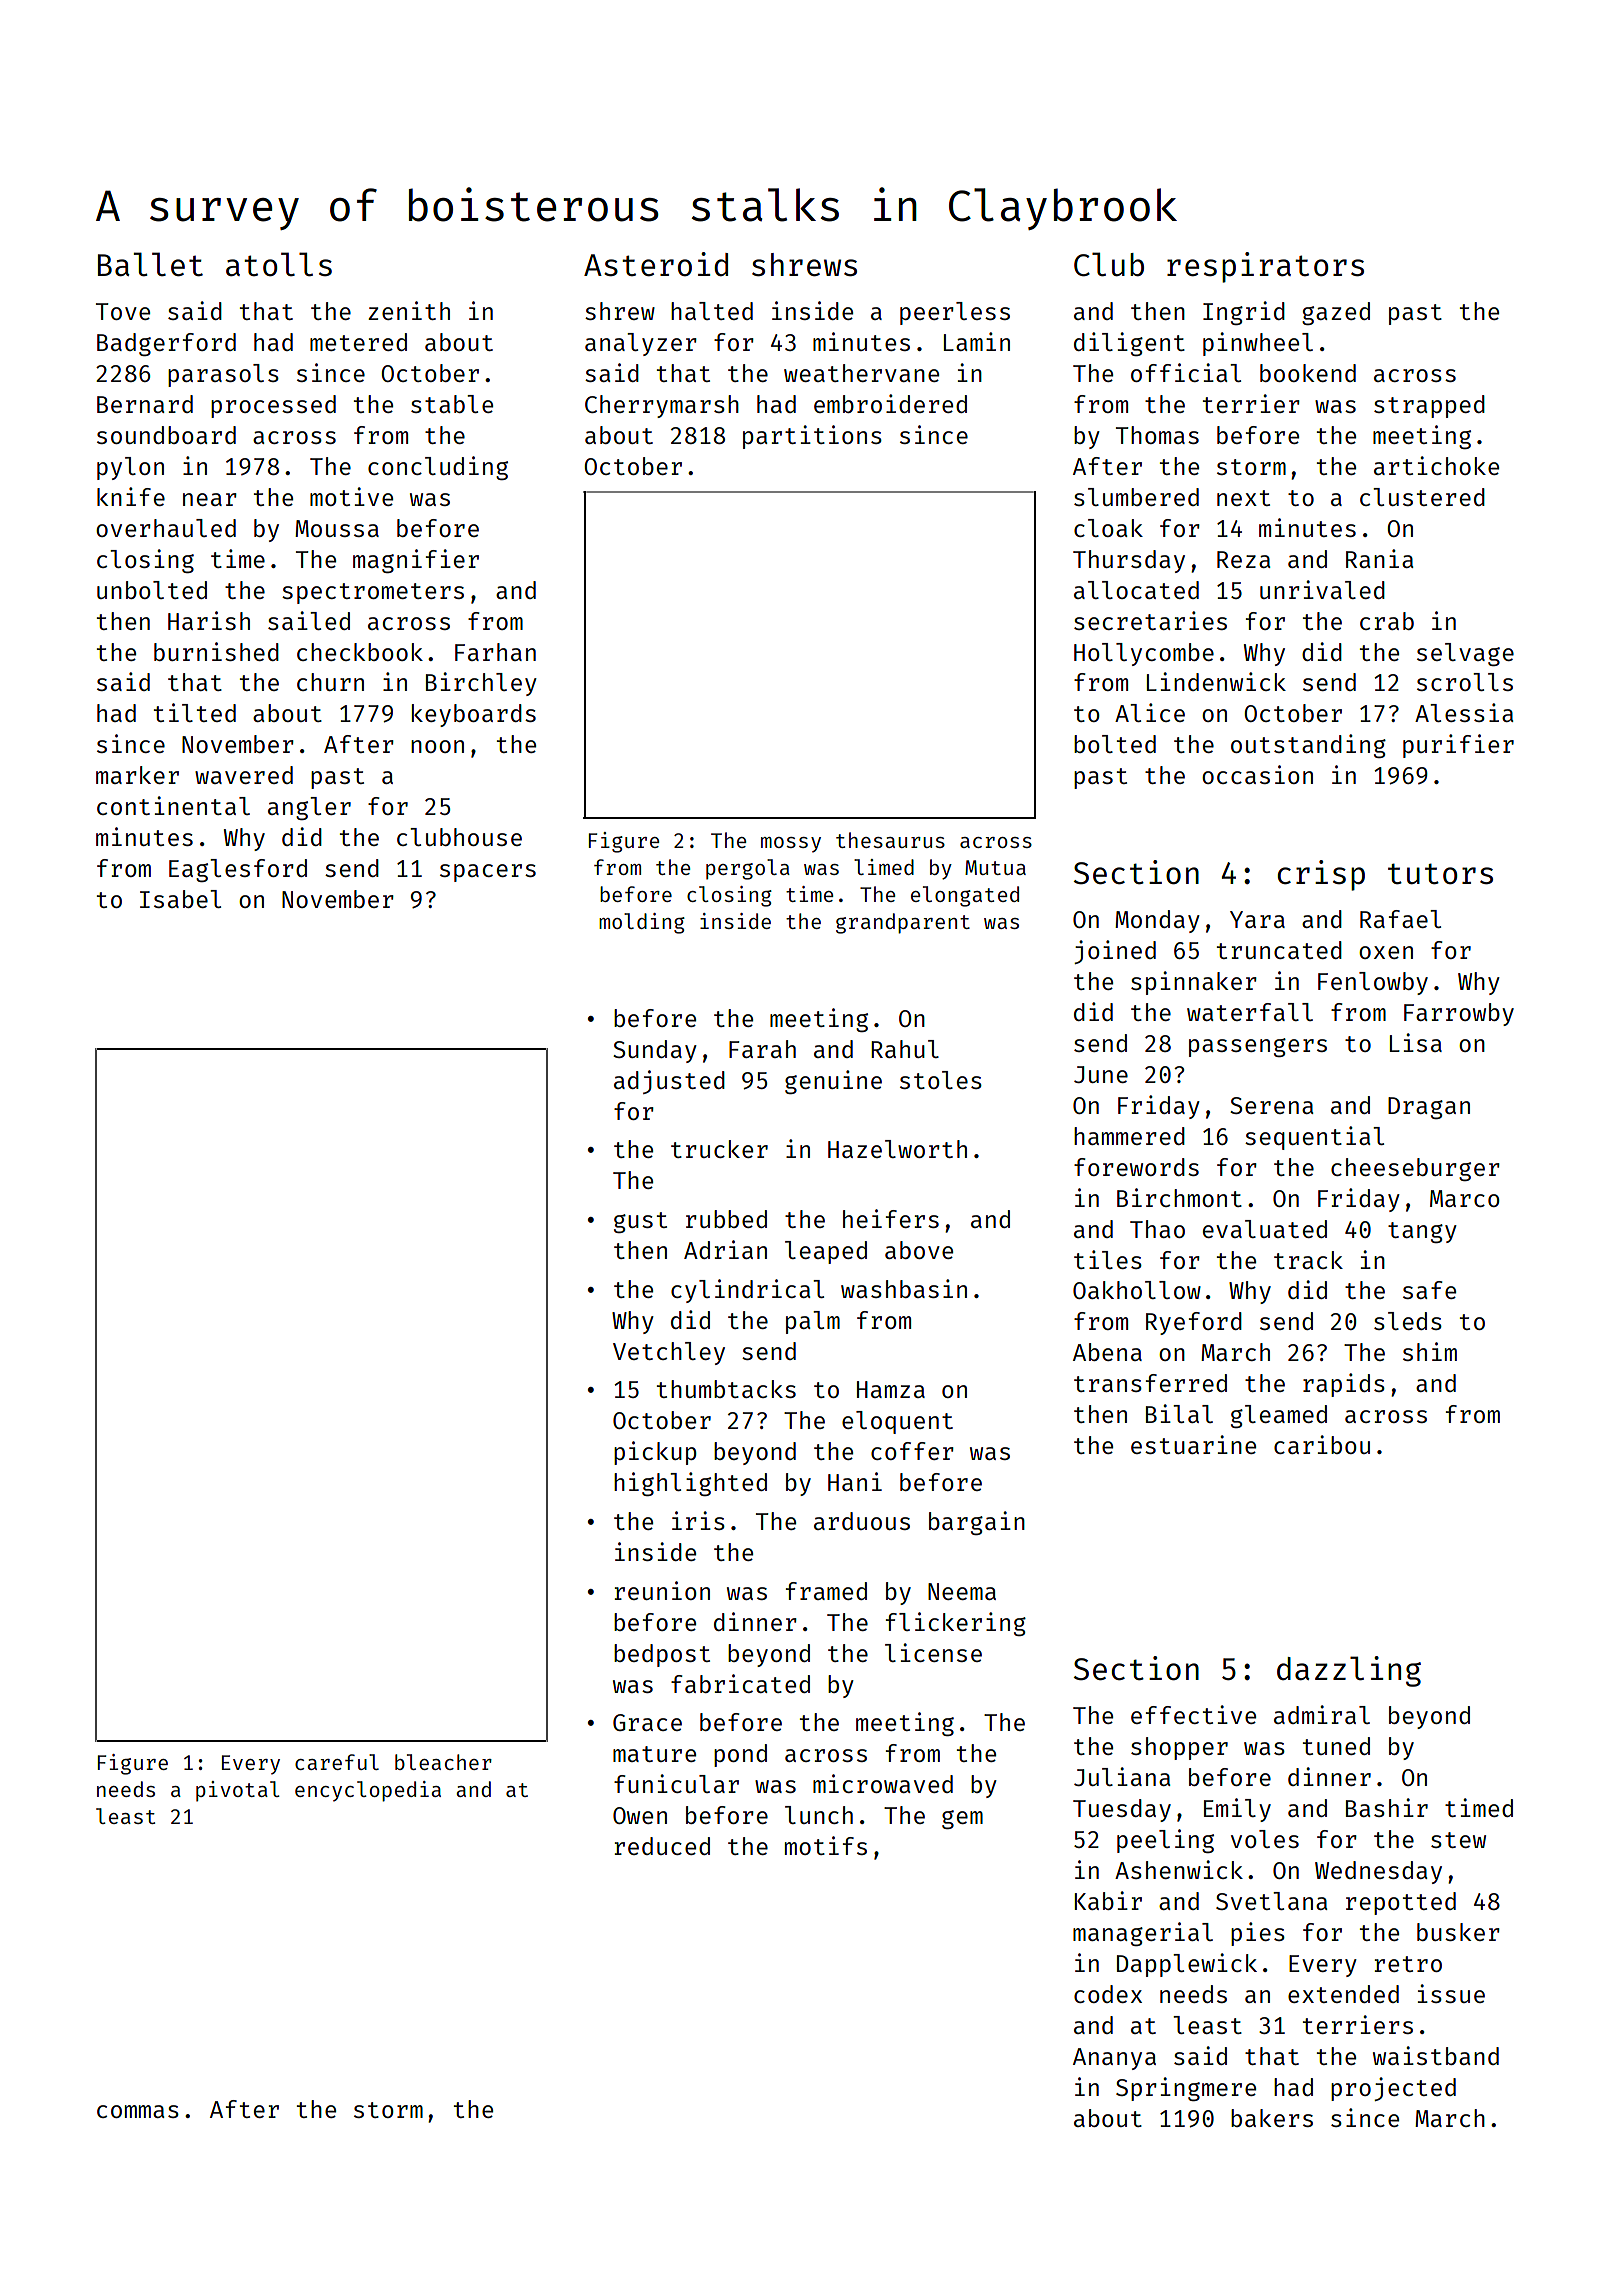 This page has height=2292, width=1620. What do you see at coordinates (656, 264) in the page?
I see `Asteroid` at bounding box center [656, 264].
